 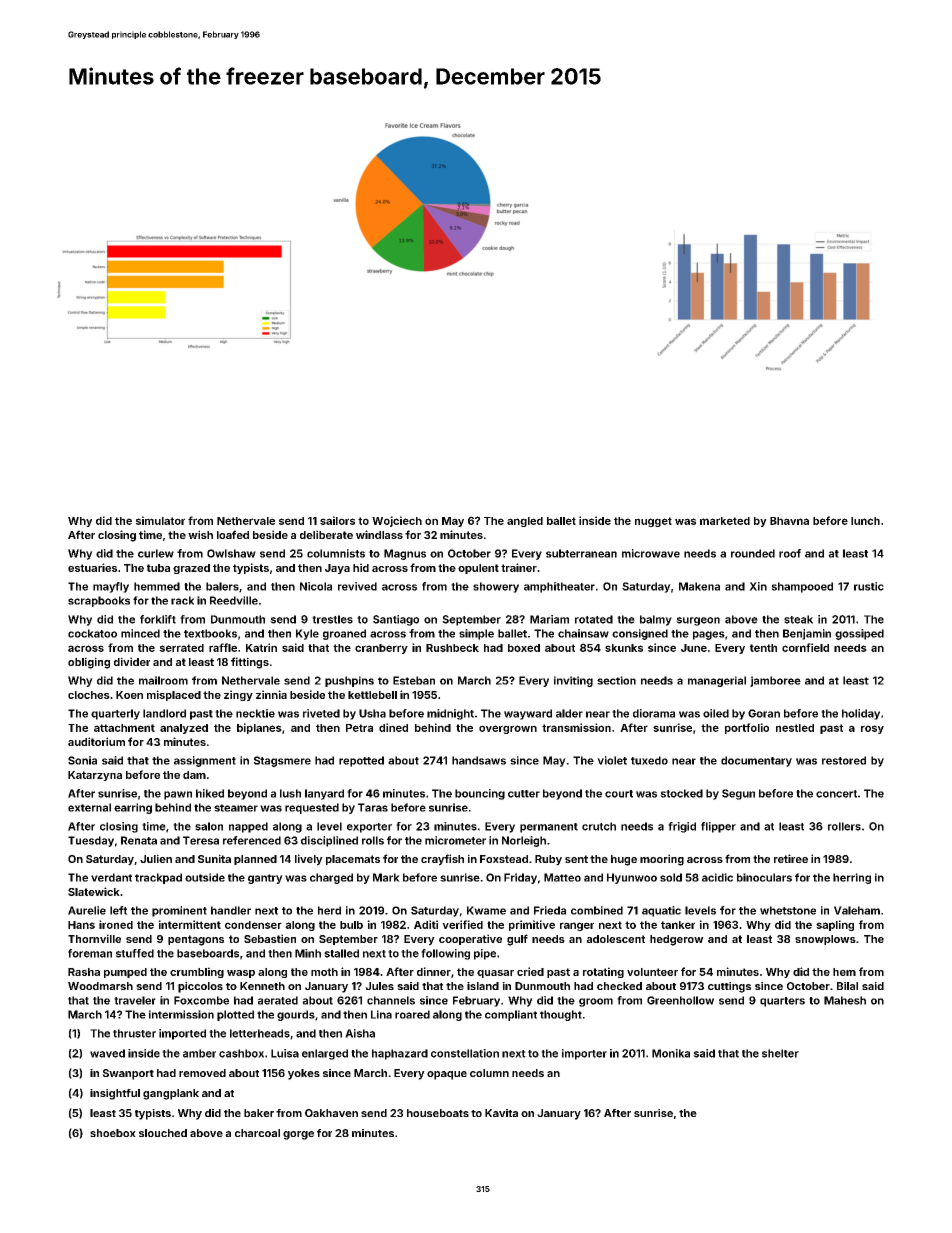 I want to click on Magnus, so click(x=405, y=554).
